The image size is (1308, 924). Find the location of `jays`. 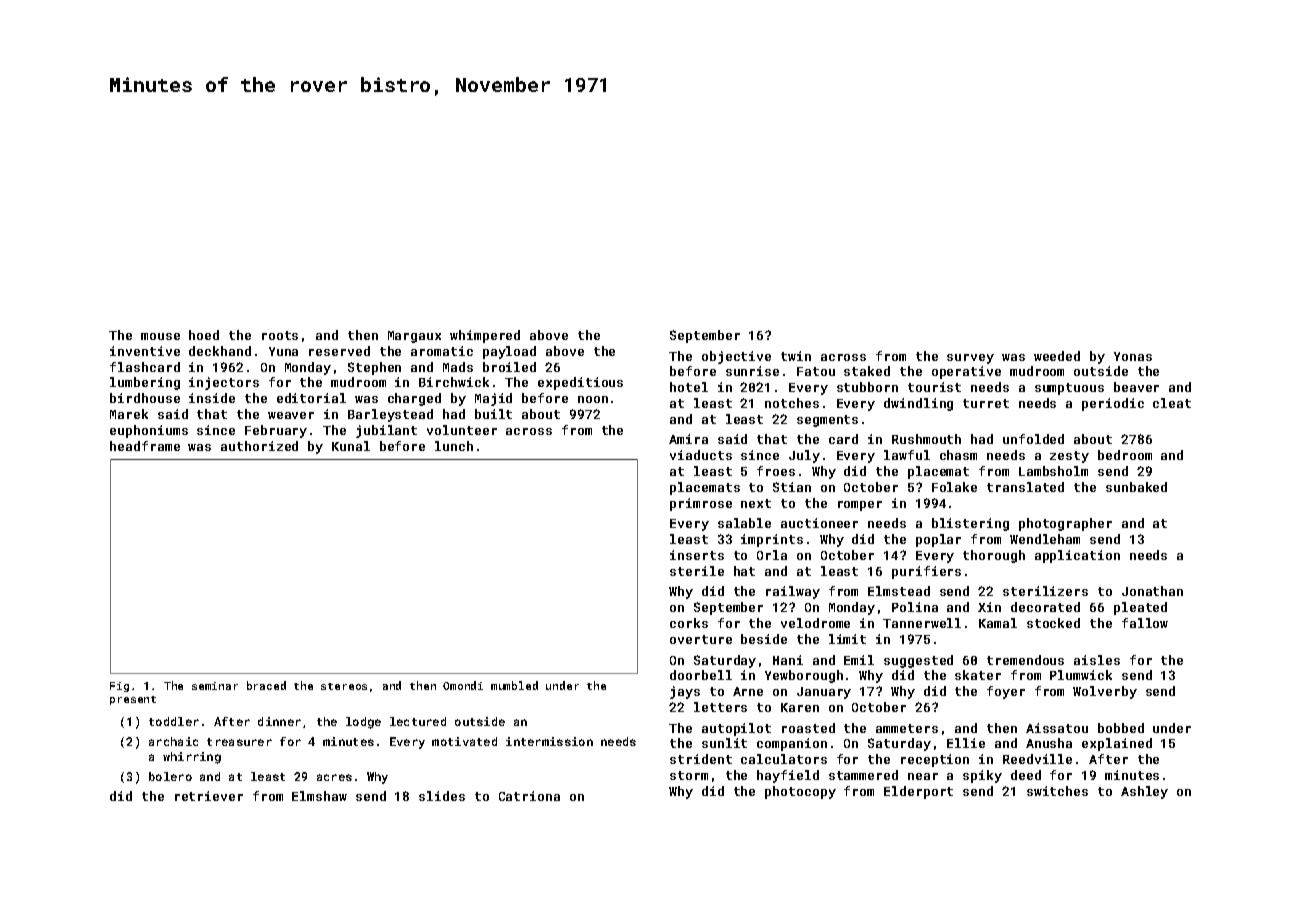

jays is located at coordinates (685, 692).
